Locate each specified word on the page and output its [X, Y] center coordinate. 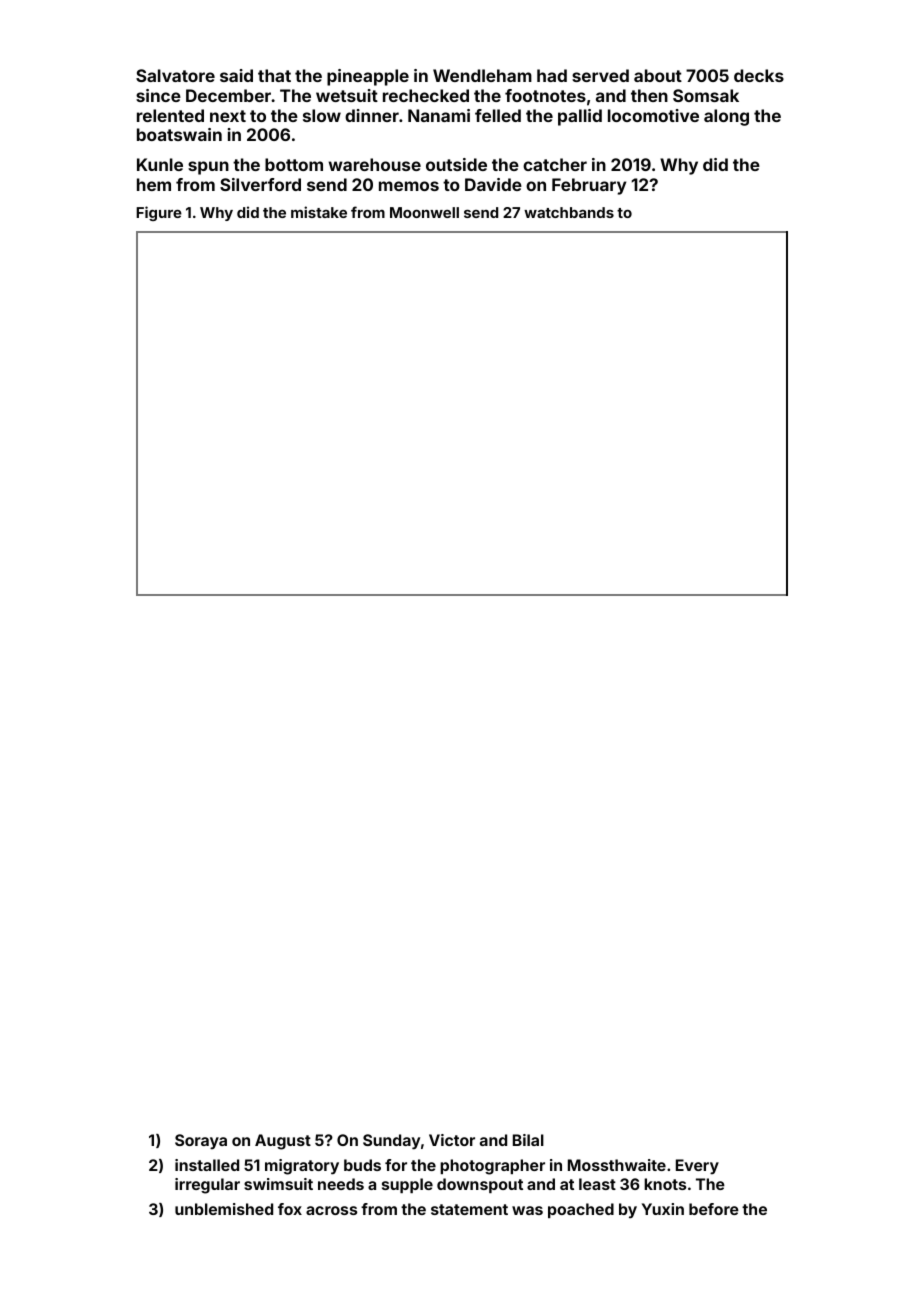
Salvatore [175, 75]
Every [697, 1167]
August [283, 1142]
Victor [452, 1140]
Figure [159, 213]
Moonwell [424, 212]
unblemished [224, 1209]
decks [759, 75]
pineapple [368, 77]
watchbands [569, 212]
